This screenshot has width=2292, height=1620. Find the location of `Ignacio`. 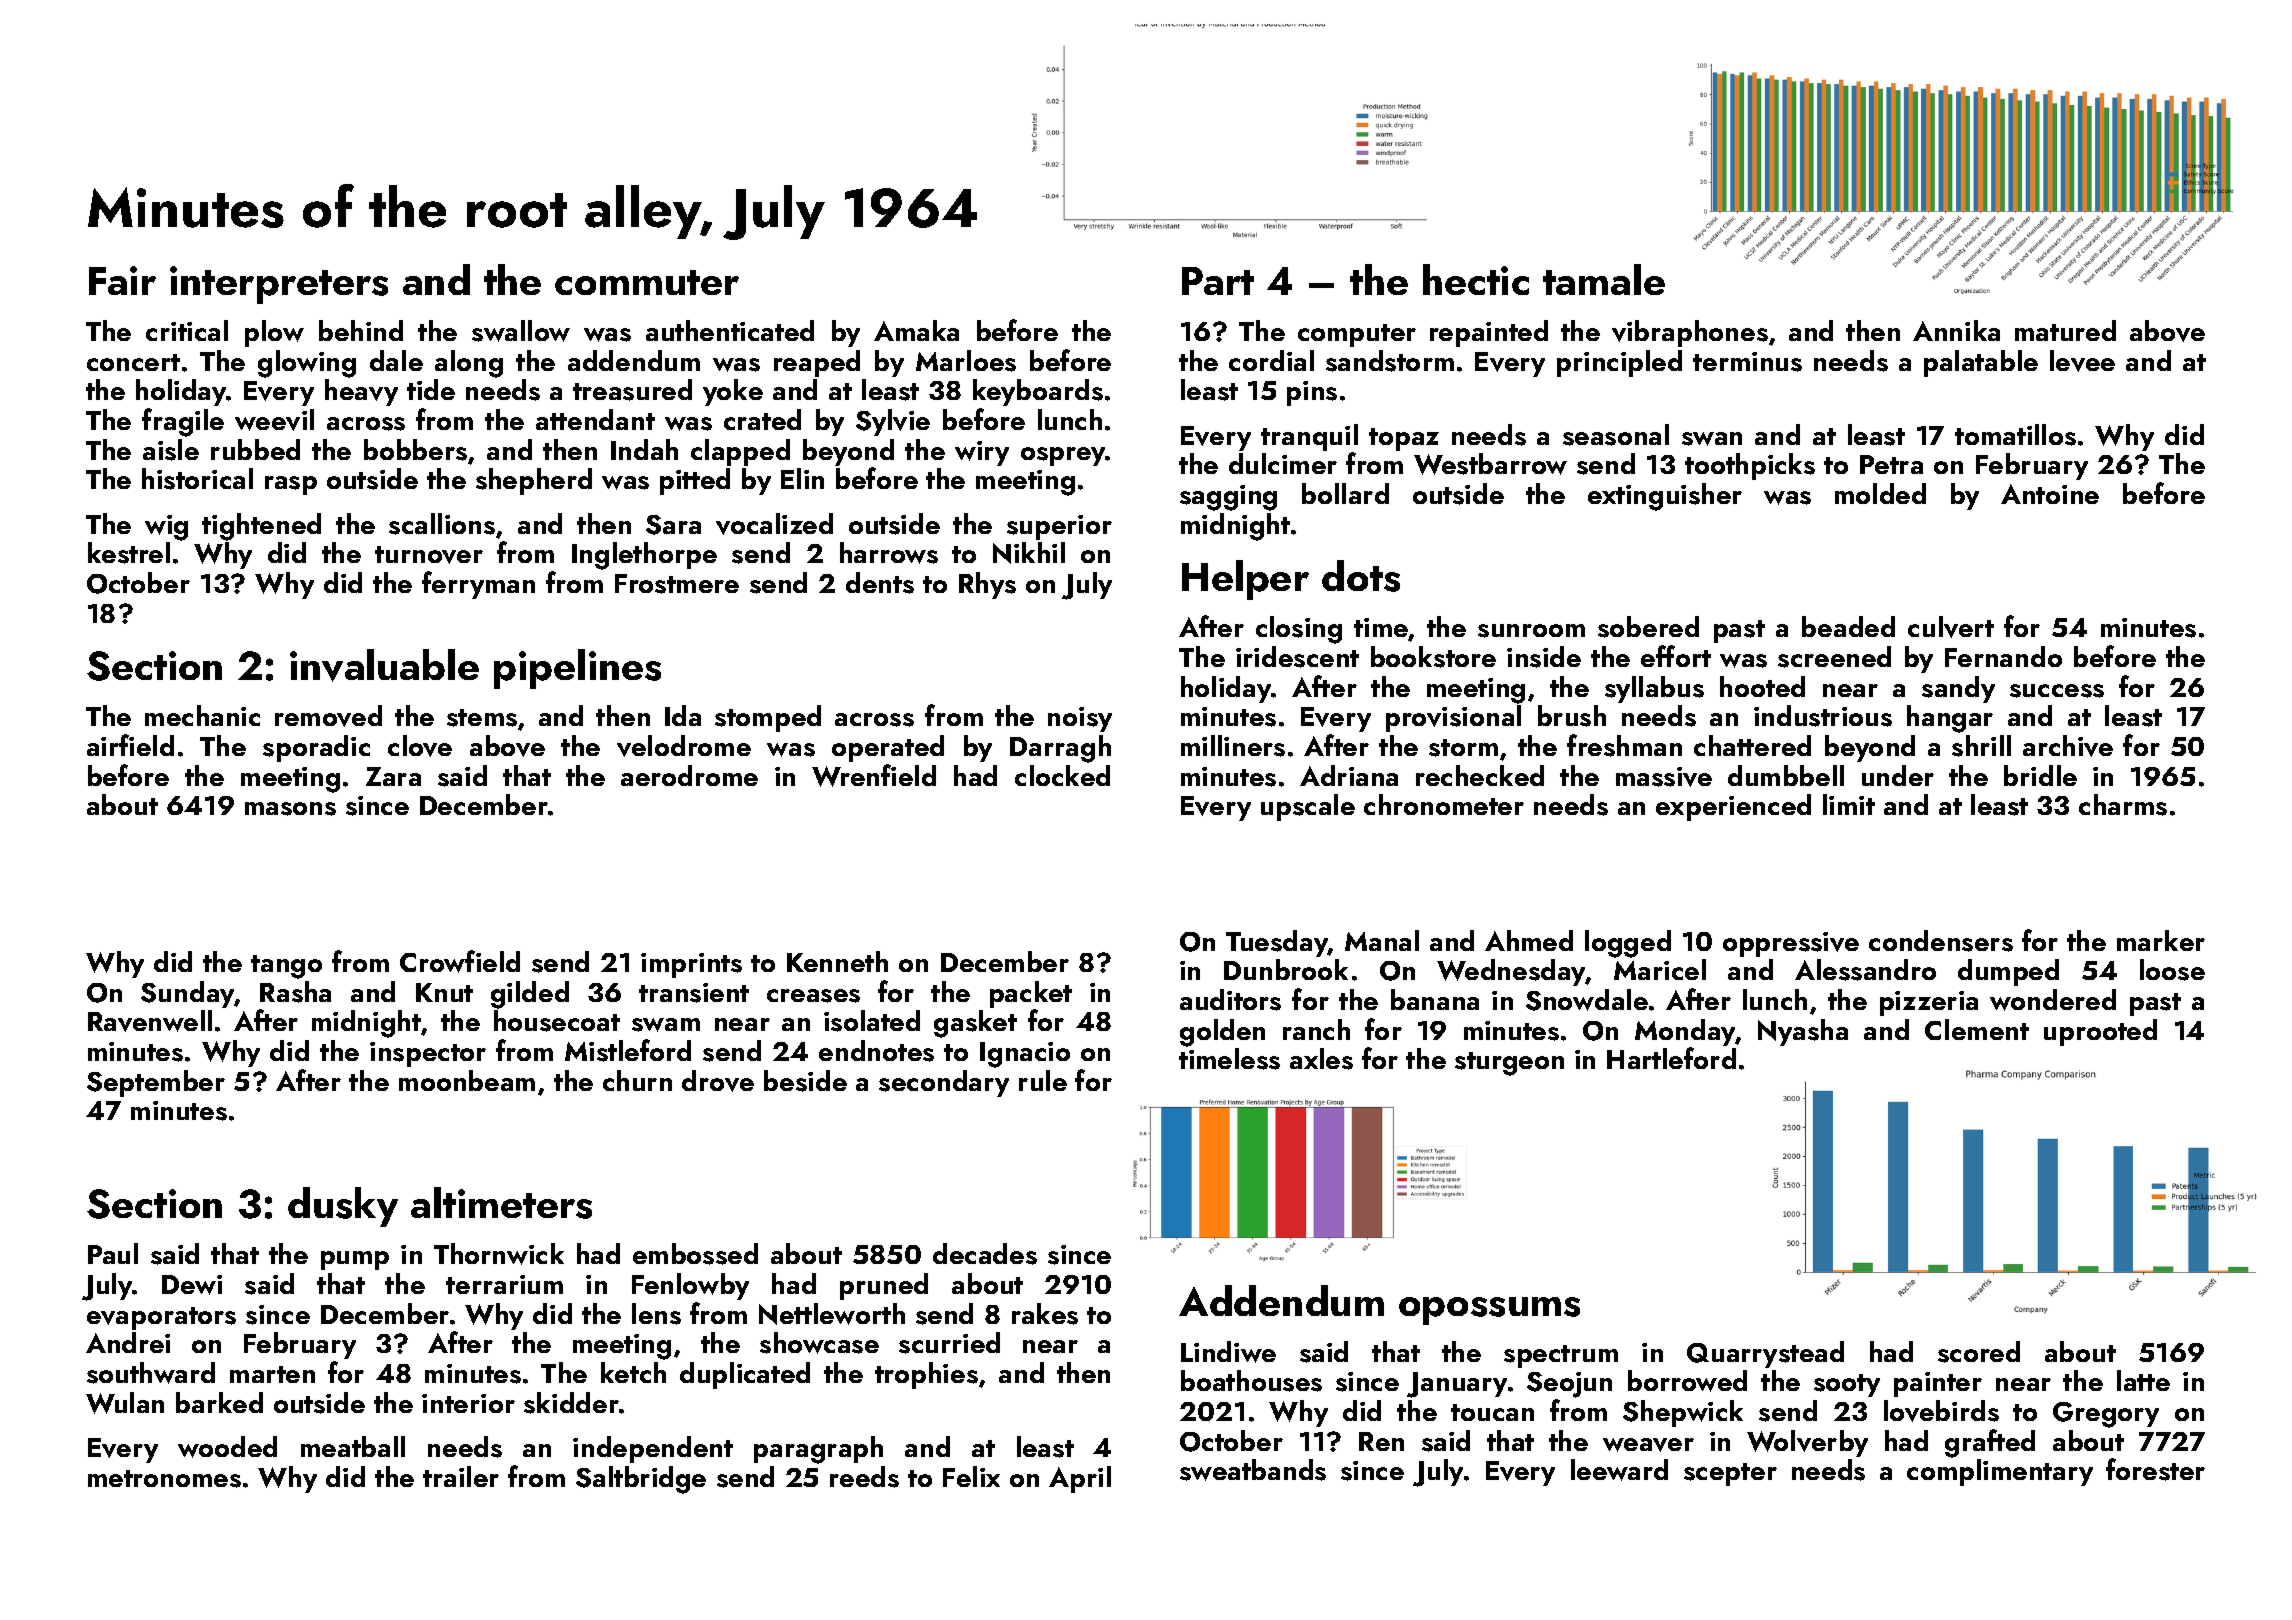

Ignacio is located at coordinates (1025, 1055).
